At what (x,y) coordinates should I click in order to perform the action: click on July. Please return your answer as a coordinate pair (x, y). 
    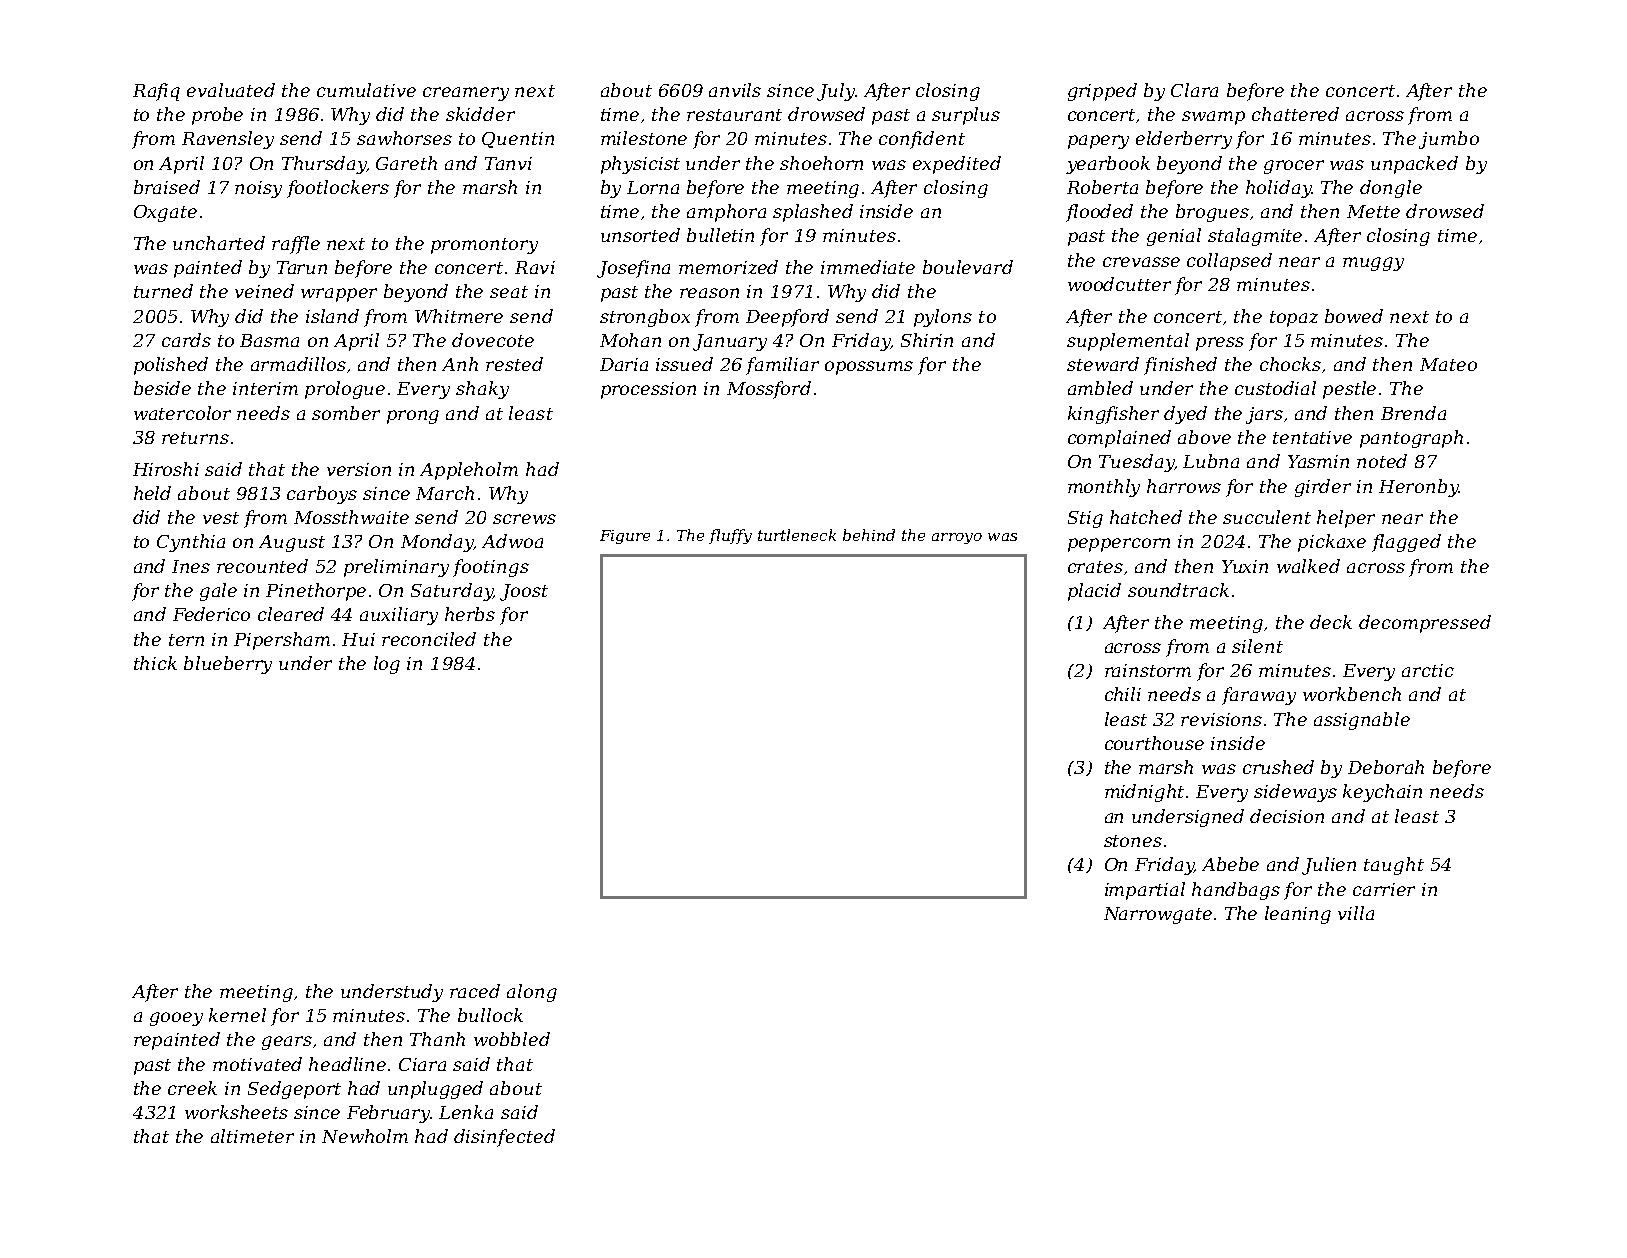
    Looking at the image, I should click on (836, 92).
